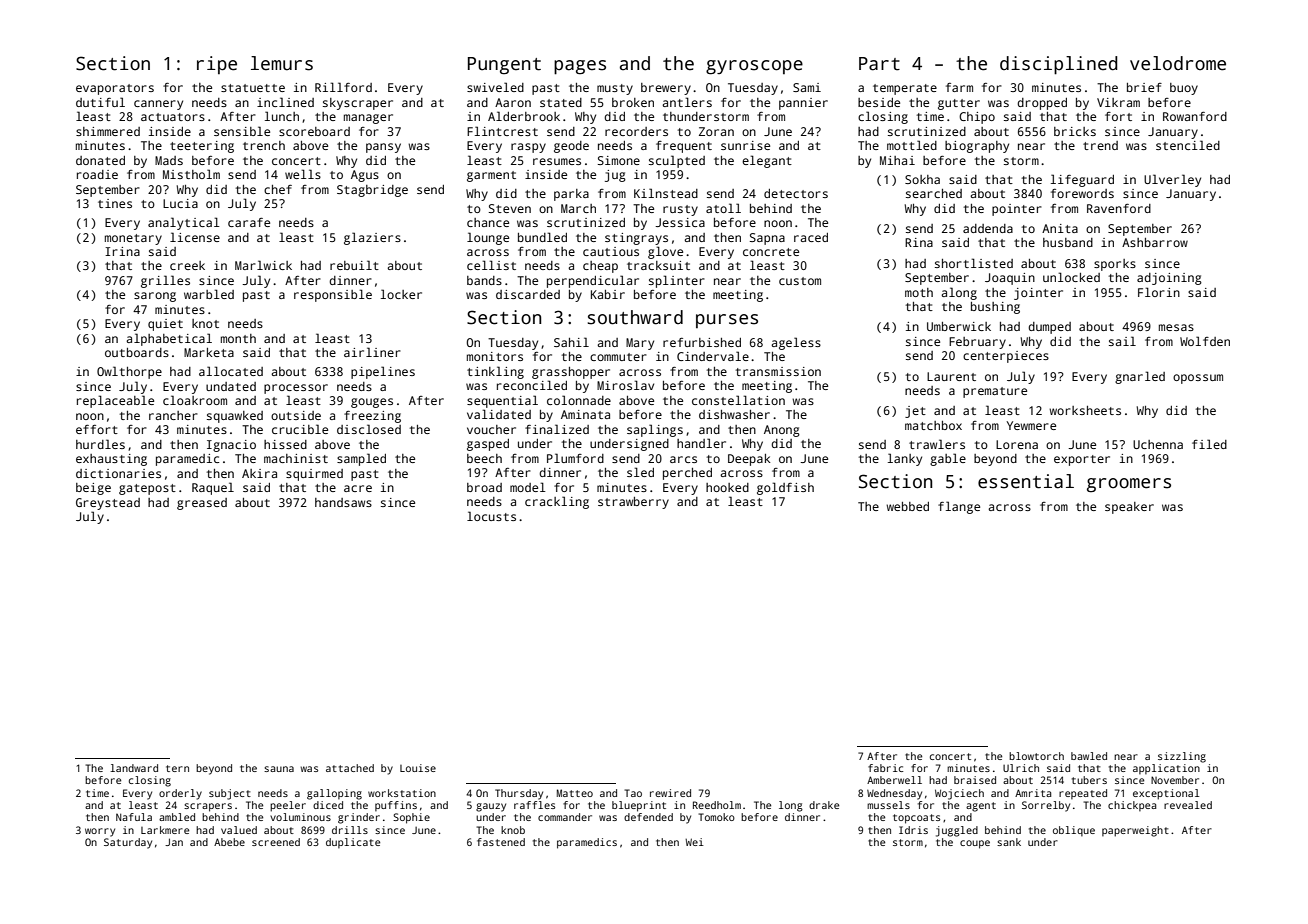  What do you see at coordinates (217, 65) in the page?
I see `ripe` at bounding box center [217, 65].
